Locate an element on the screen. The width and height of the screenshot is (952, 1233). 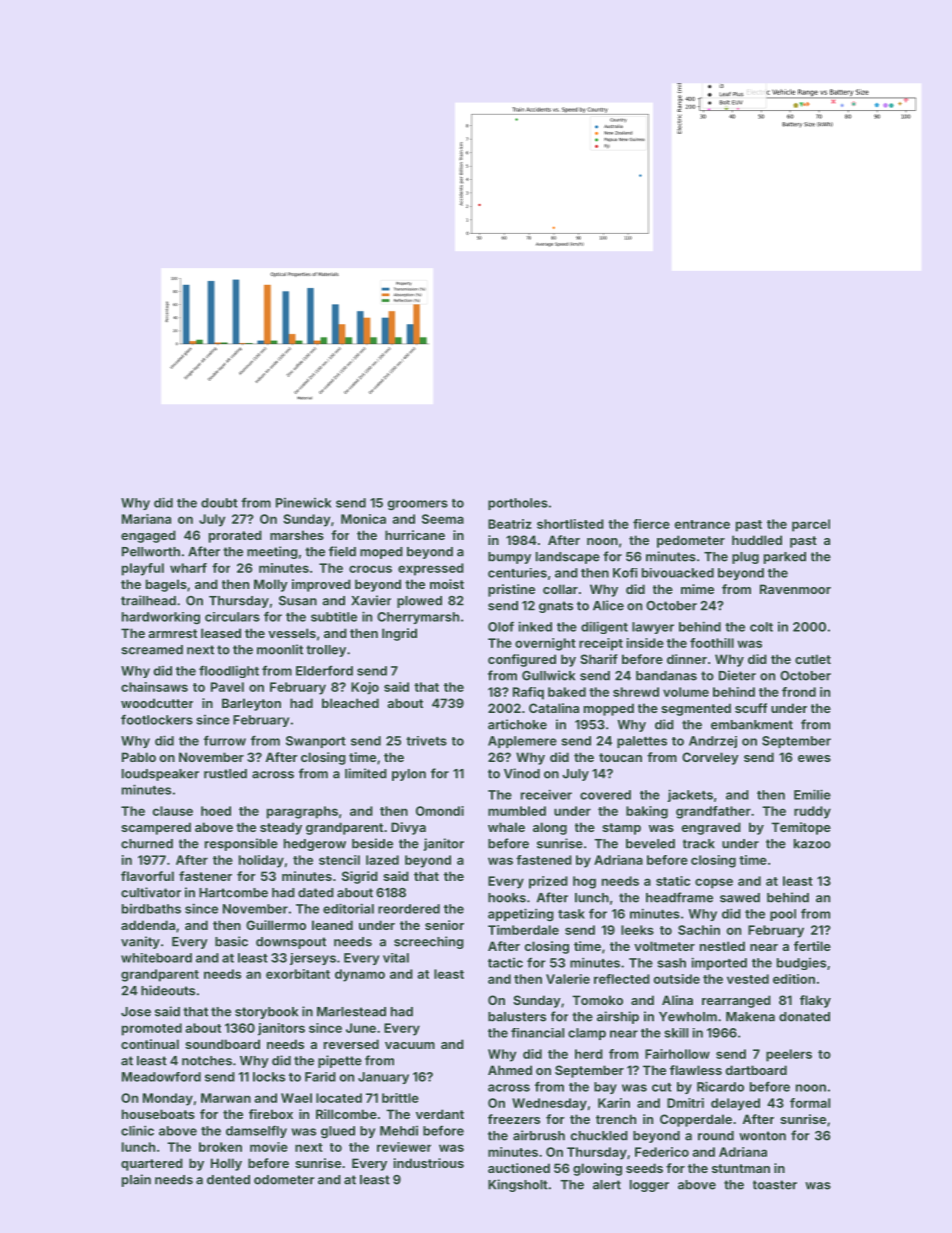
Hartcombe is located at coordinates (233, 893).
